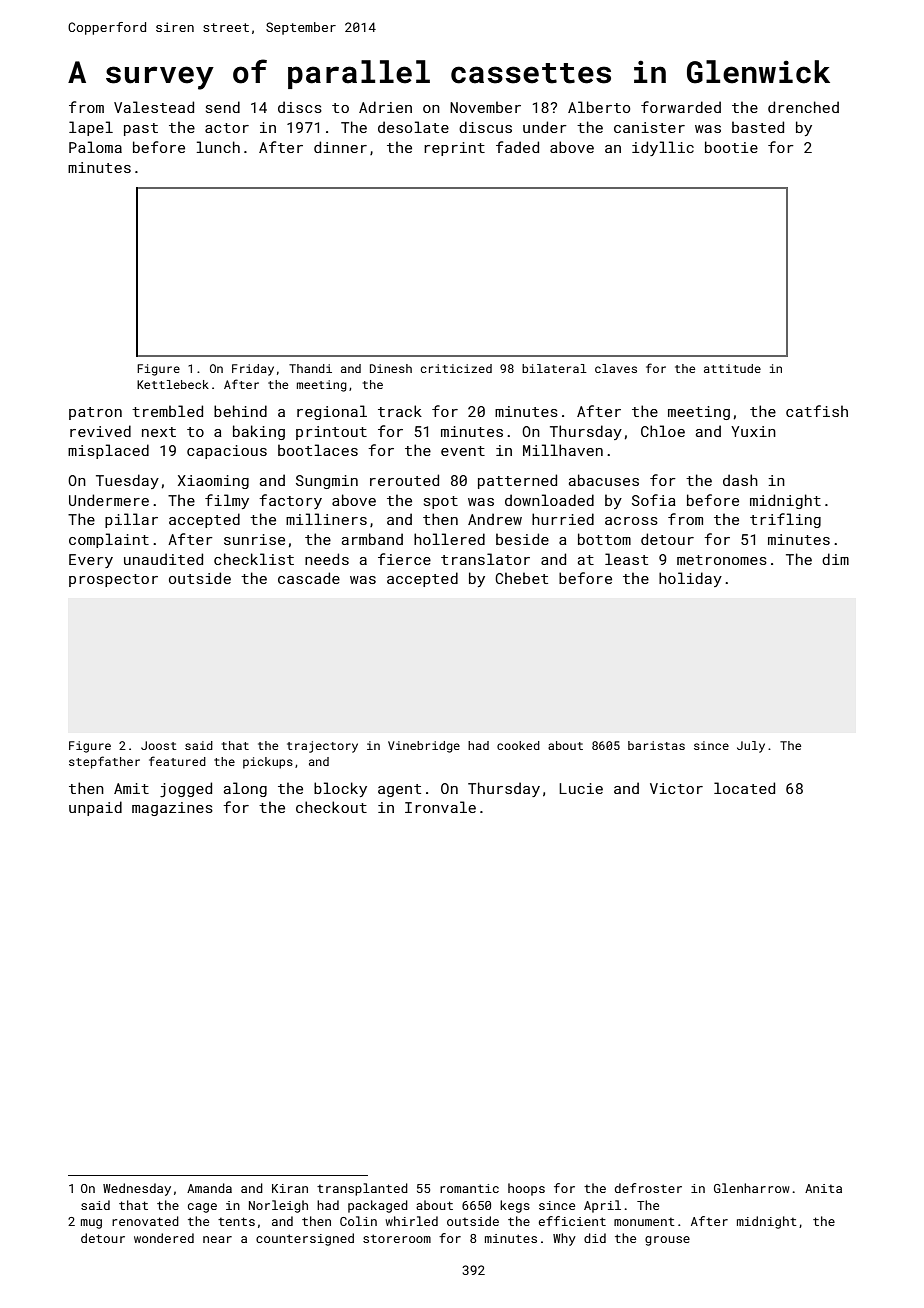 This screenshot has width=924, height=1308. Describe the element at coordinates (648, 1188) in the screenshot. I see `defroster` at that location.
